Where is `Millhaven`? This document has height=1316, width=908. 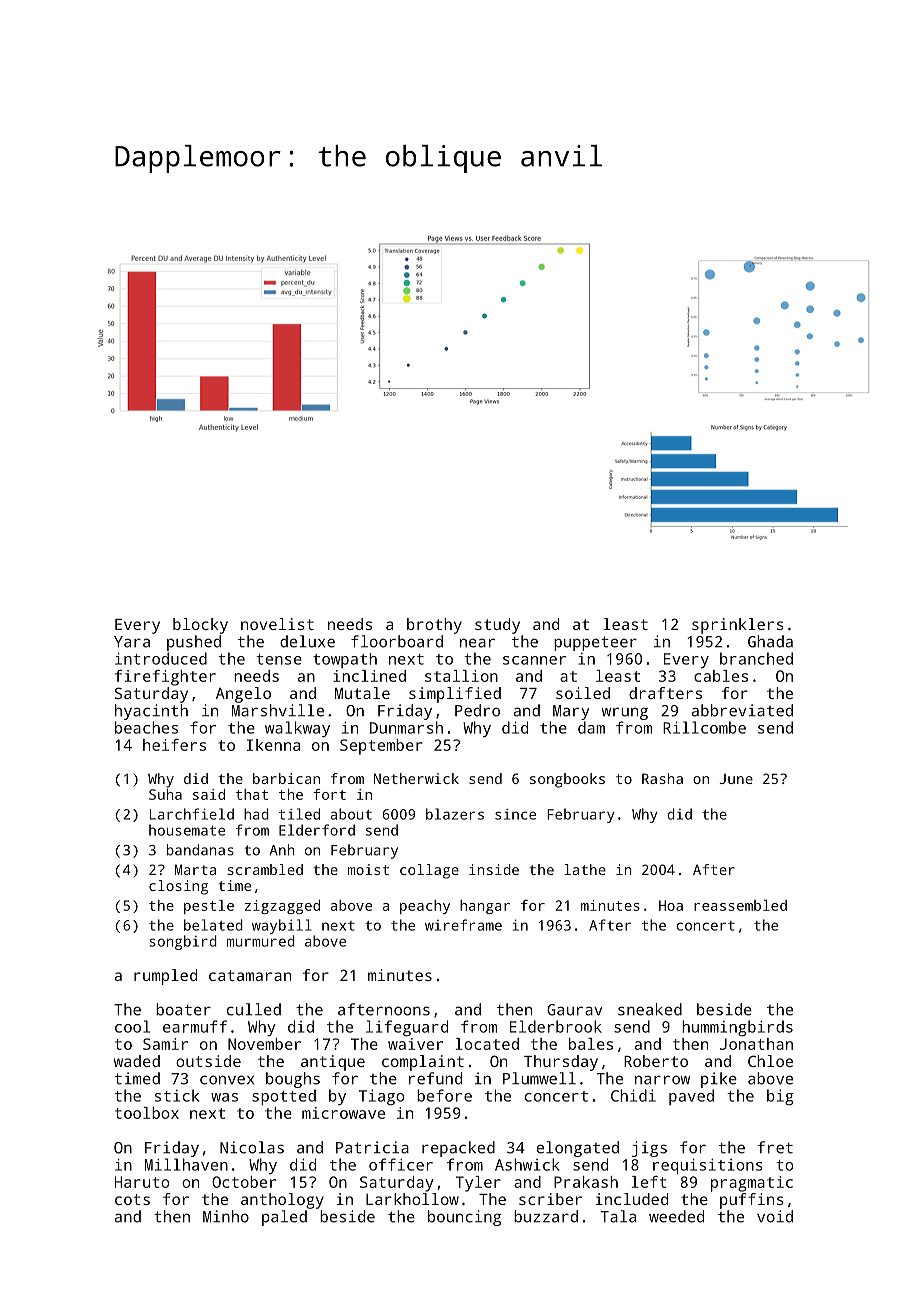 Millhaven is located at coordinates (186, 1164).
